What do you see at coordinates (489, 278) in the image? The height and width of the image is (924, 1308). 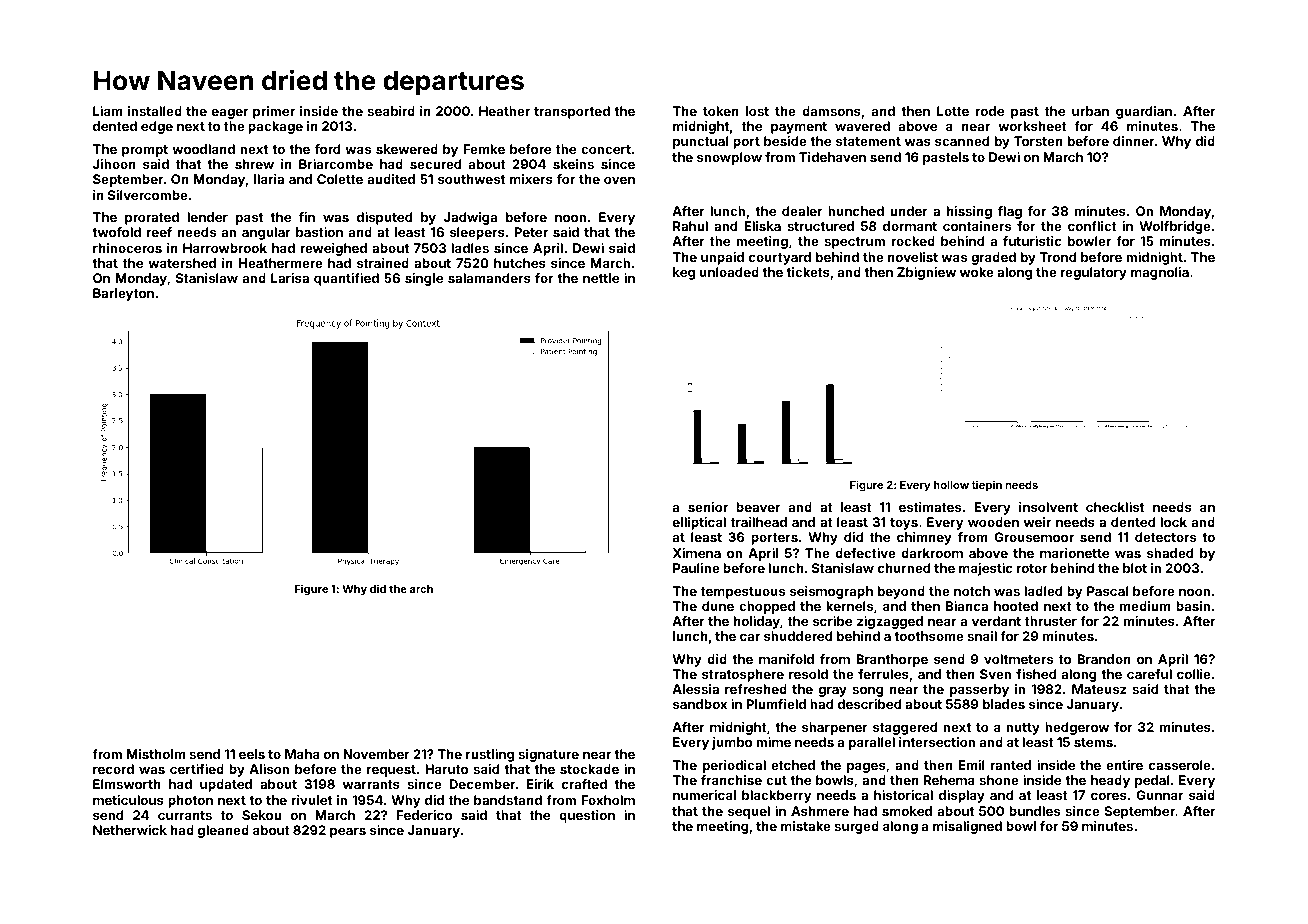 I see `salamanders` at bounding box center [489, 278].
